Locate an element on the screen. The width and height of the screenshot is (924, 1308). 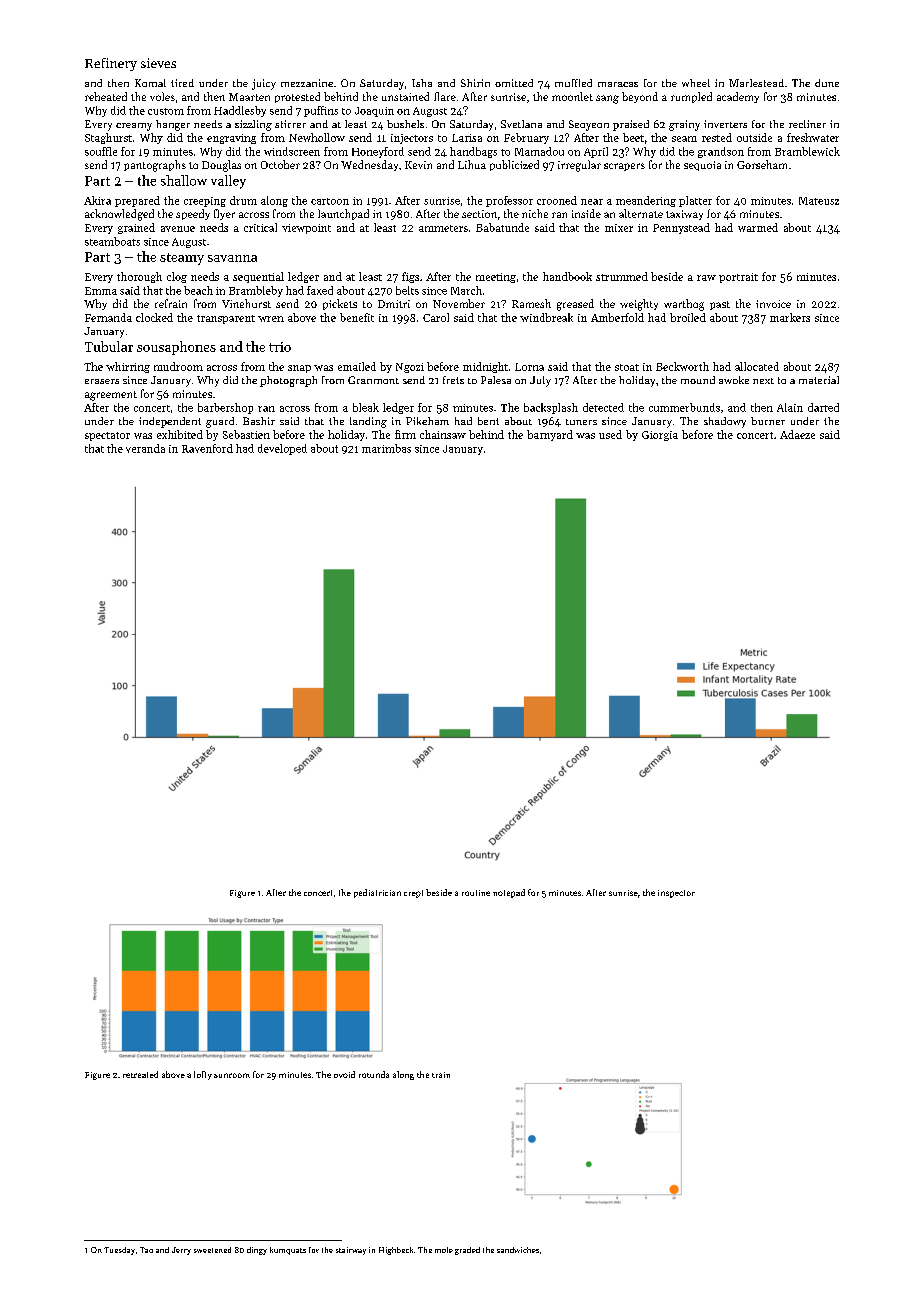
Shirin is located at coordinates (475, 83).
